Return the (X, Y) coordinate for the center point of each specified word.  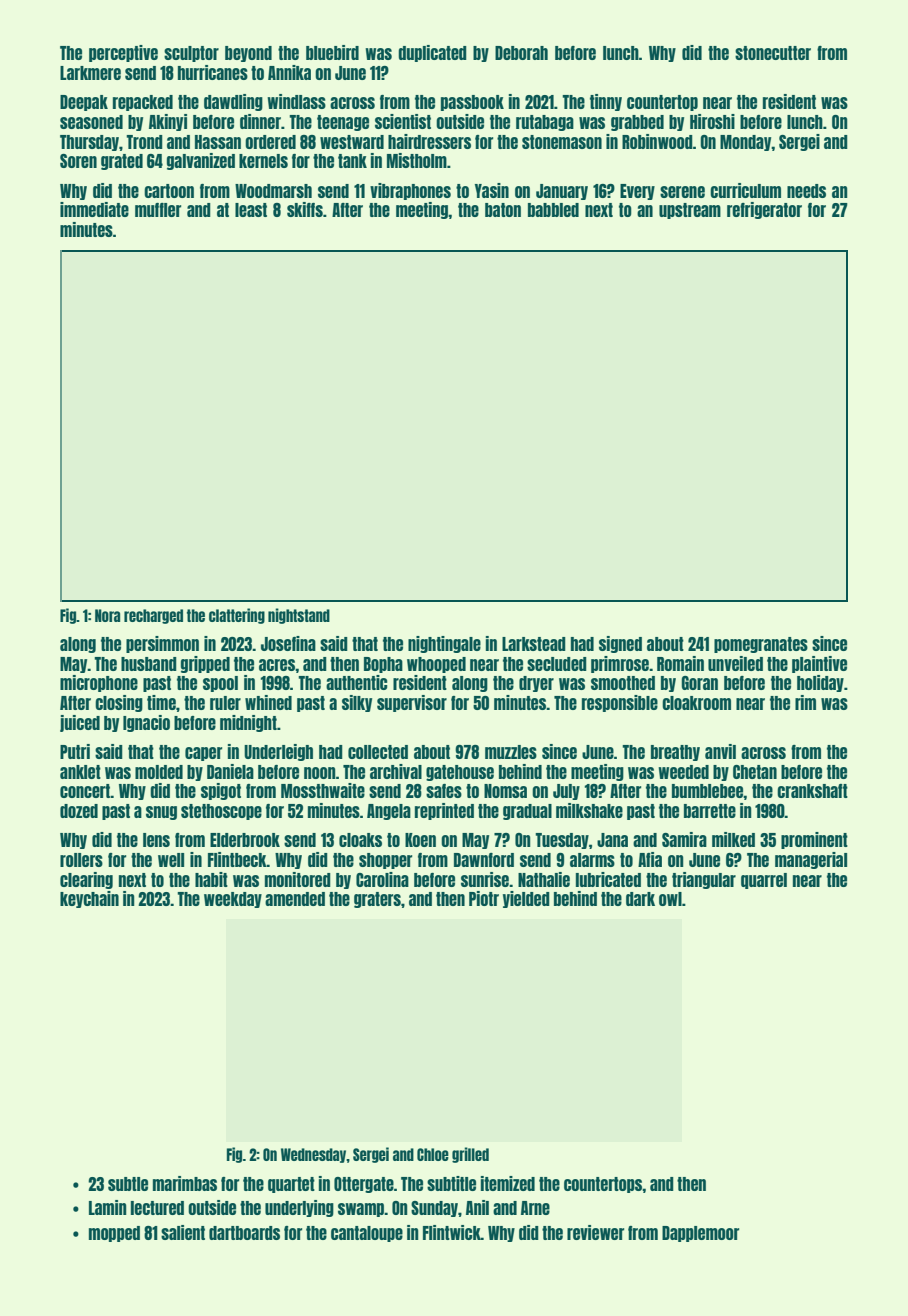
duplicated (432, 53)
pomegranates (761, 645)
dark (640, 899)
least (251, 210)
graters (377, 900)
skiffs (305, 209)
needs (806, 191)
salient (183, 1232)
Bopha (383, 665)
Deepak (84, 103)
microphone (99, 683)
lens (156, 840)
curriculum (745, 190)
